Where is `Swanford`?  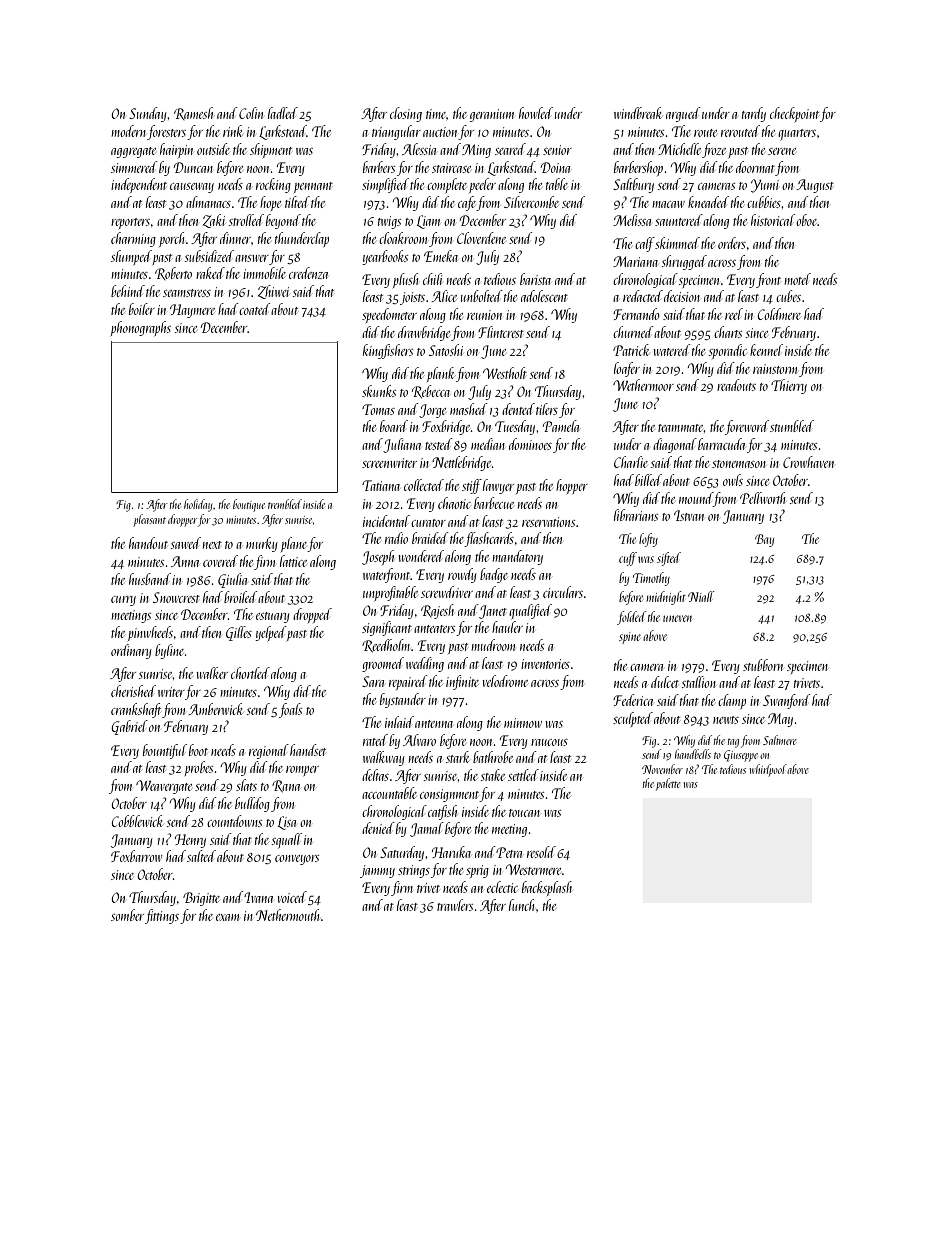
Swanford is located at coordinates (787, 701).
